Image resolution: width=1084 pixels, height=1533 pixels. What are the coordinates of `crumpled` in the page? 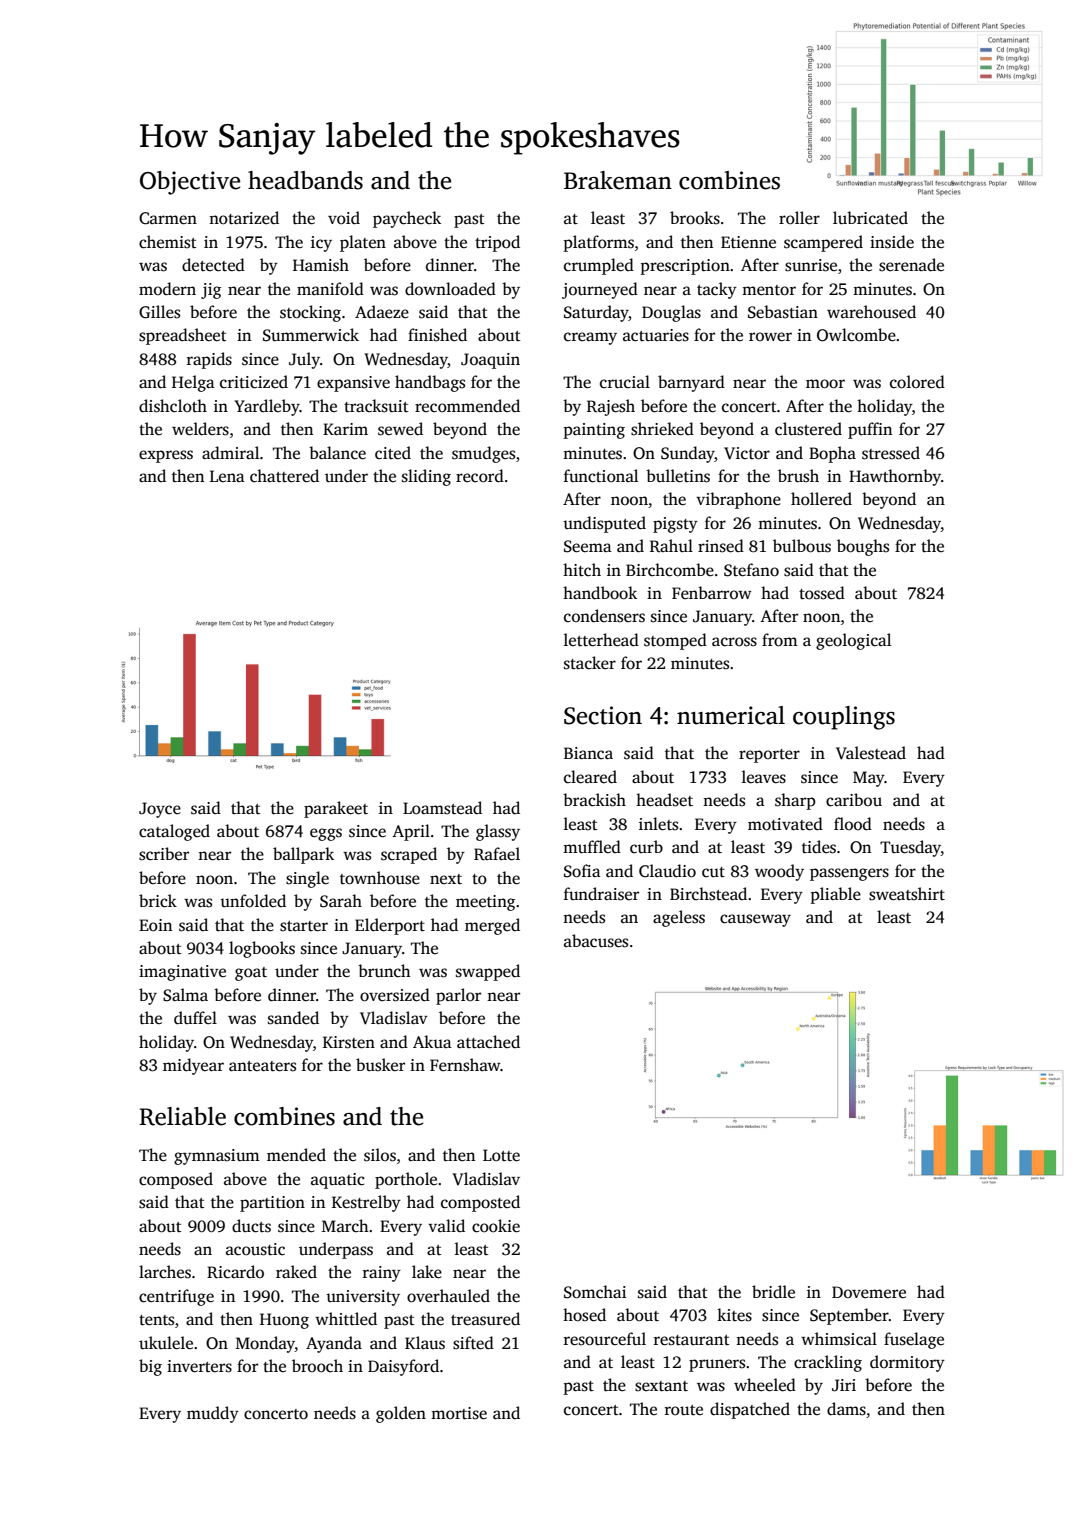 It's located at (599, 266).
